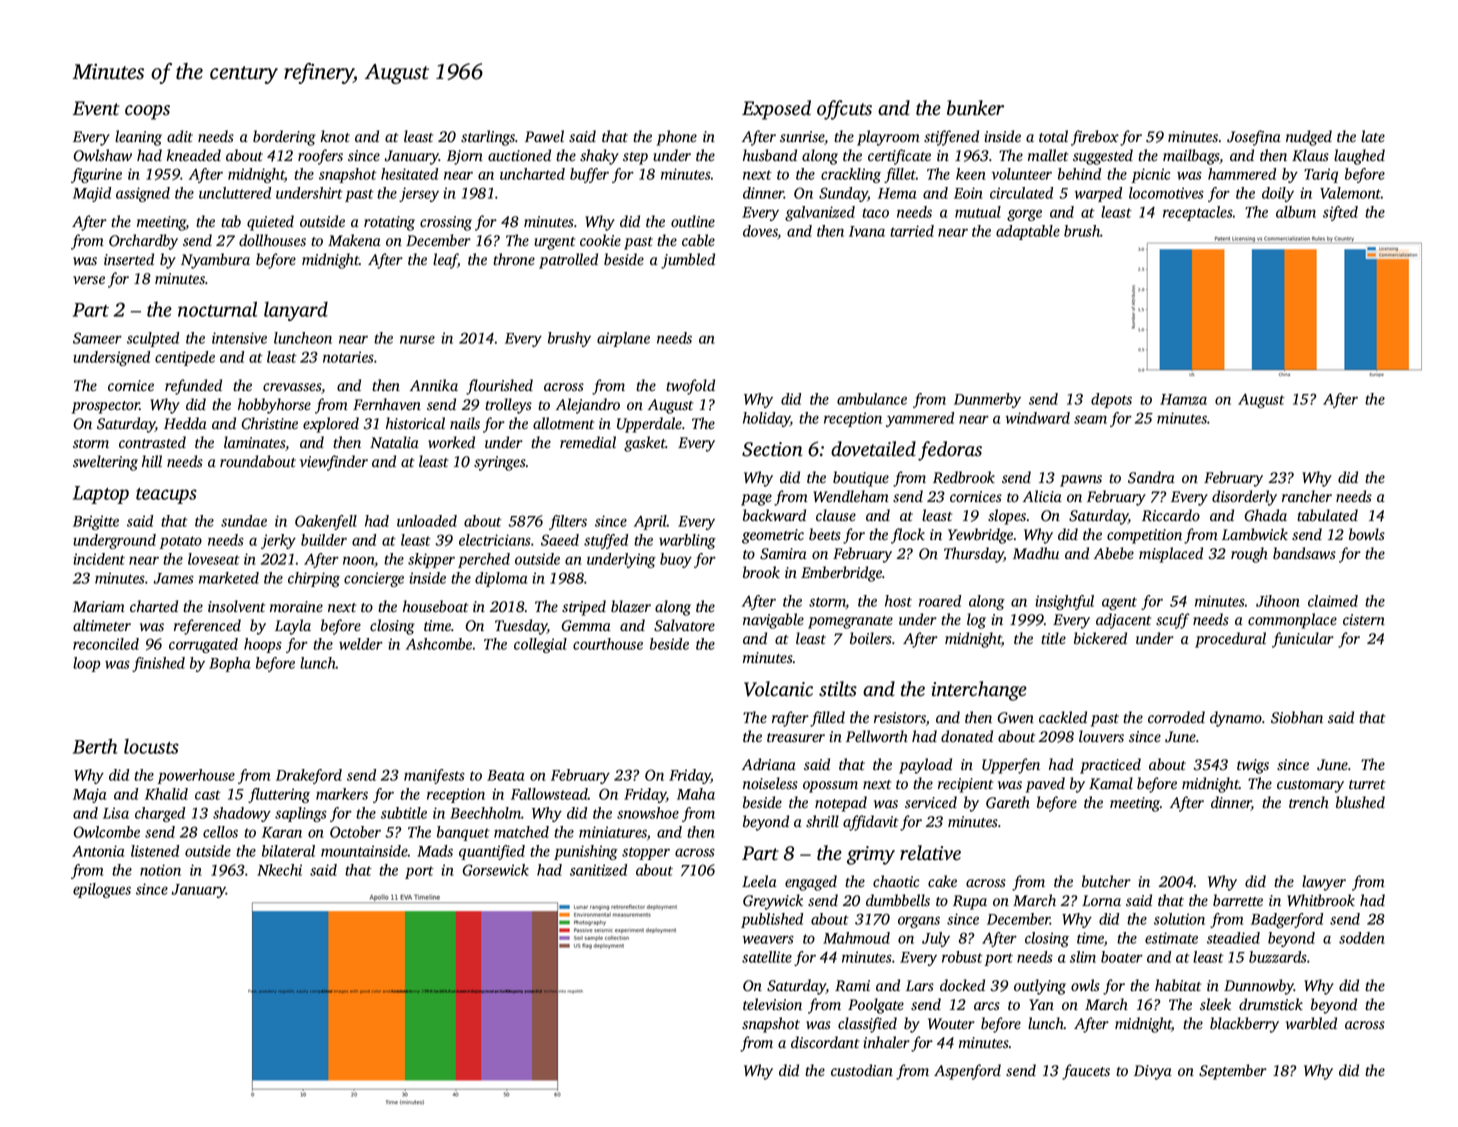 Image resolution: width=1458 pixels, height=1127 pixels. Describe the element at coordinates (1278, 601) in the document. I see `Jihoon` at that location.
